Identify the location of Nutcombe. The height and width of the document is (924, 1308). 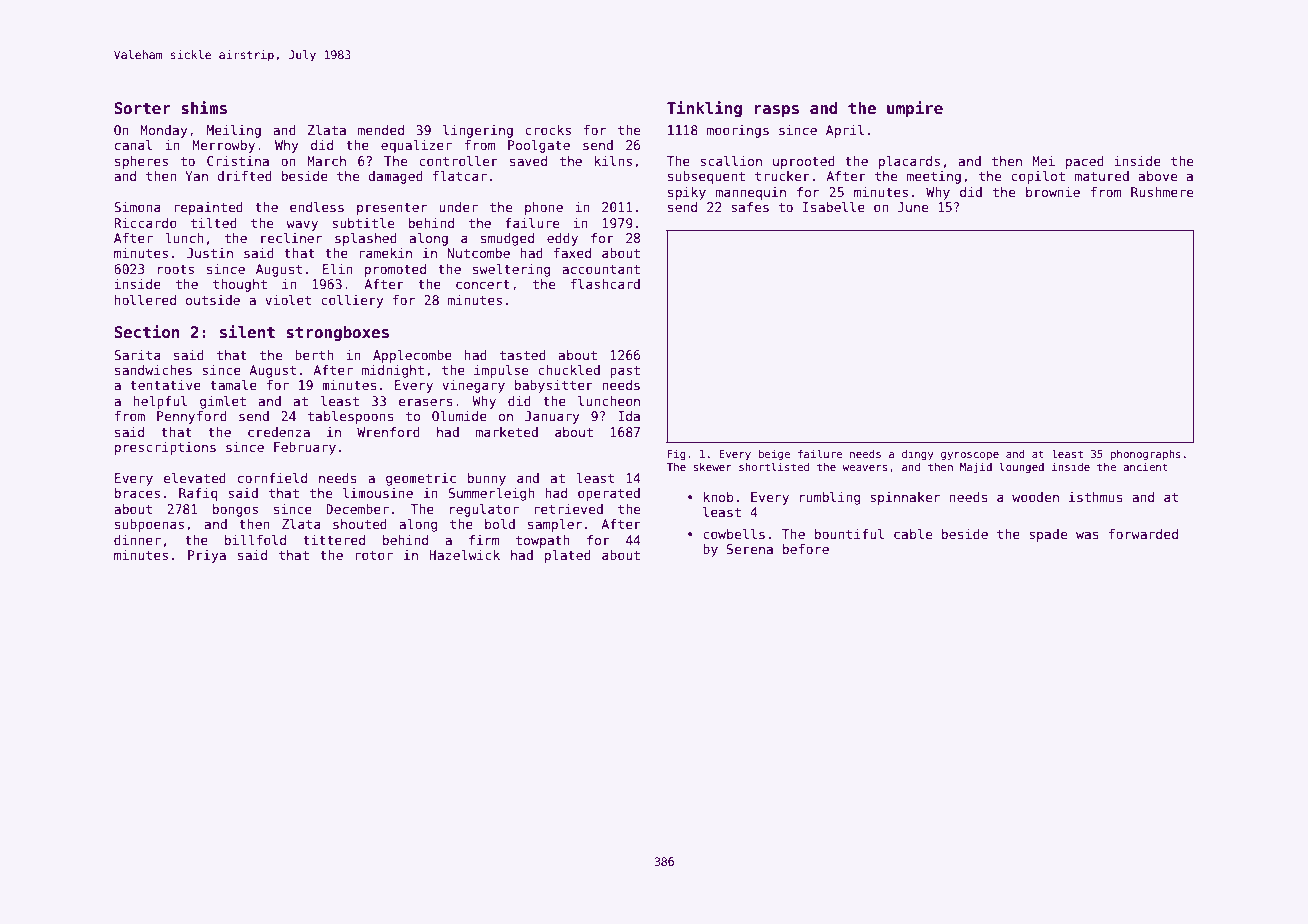
(479, 253).
